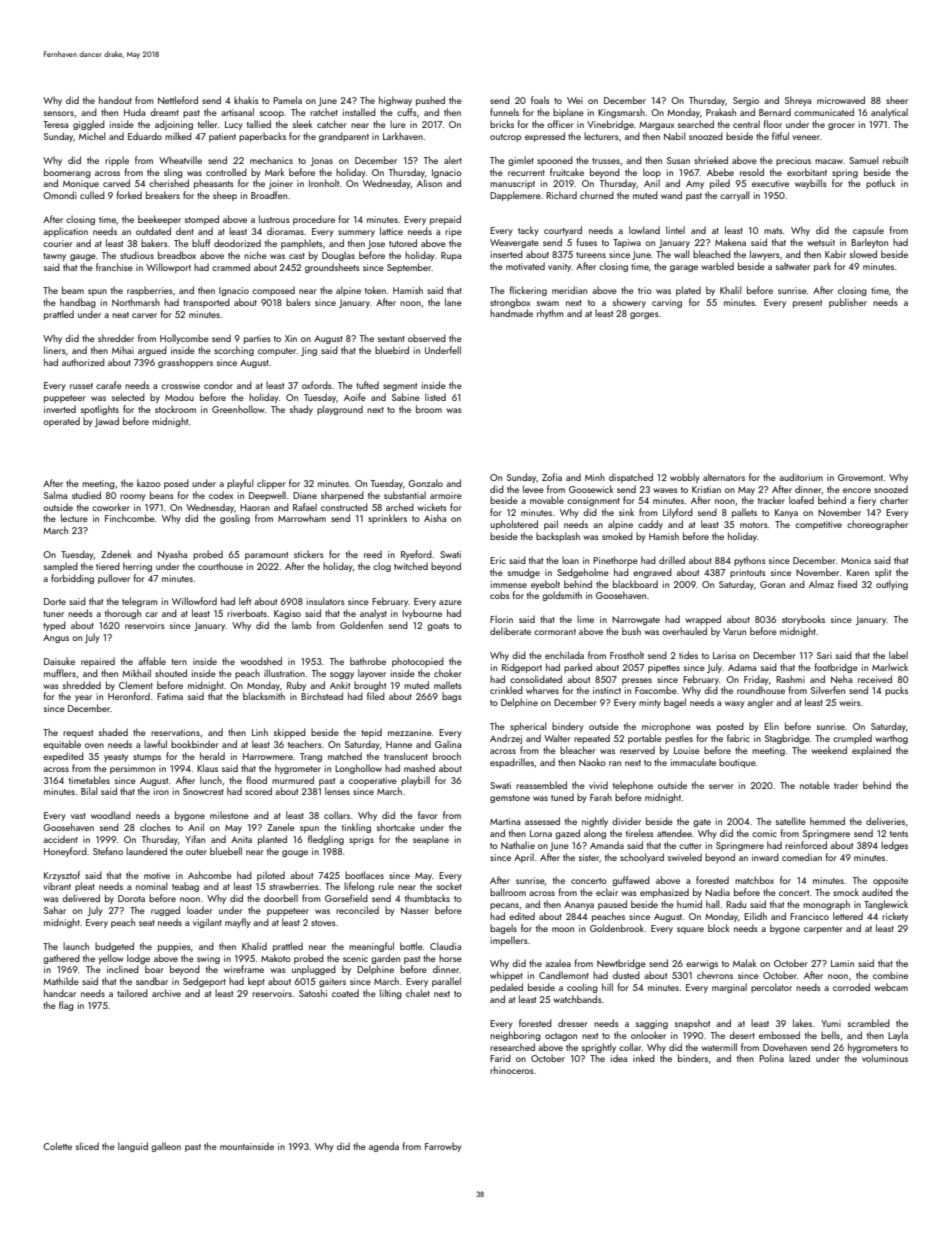 This screenshot has height=1233, width=952. What do you see at coordinates (446, 982) in the screenshot?
I see `parallel` at bounding box center [446, 982].
